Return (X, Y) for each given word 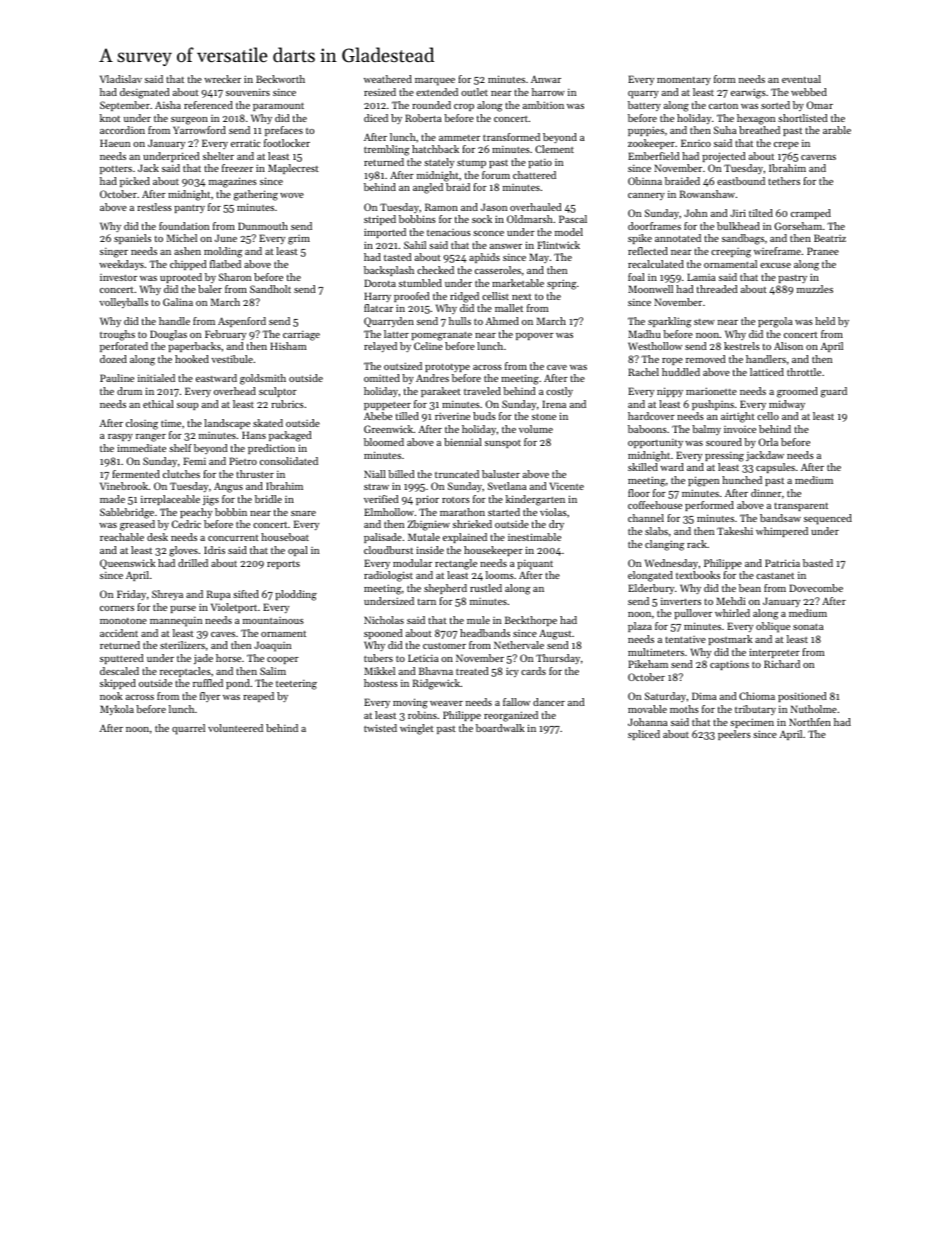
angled (428, 188)
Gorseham (798, 226)
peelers (734, 735)
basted (818, 563)
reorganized (511, 716)
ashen (187, 251)
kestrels (742, 346)
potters (116, 169)
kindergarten (535, 500)
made (112, 499)
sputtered (121, 659)
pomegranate (441, 336)
